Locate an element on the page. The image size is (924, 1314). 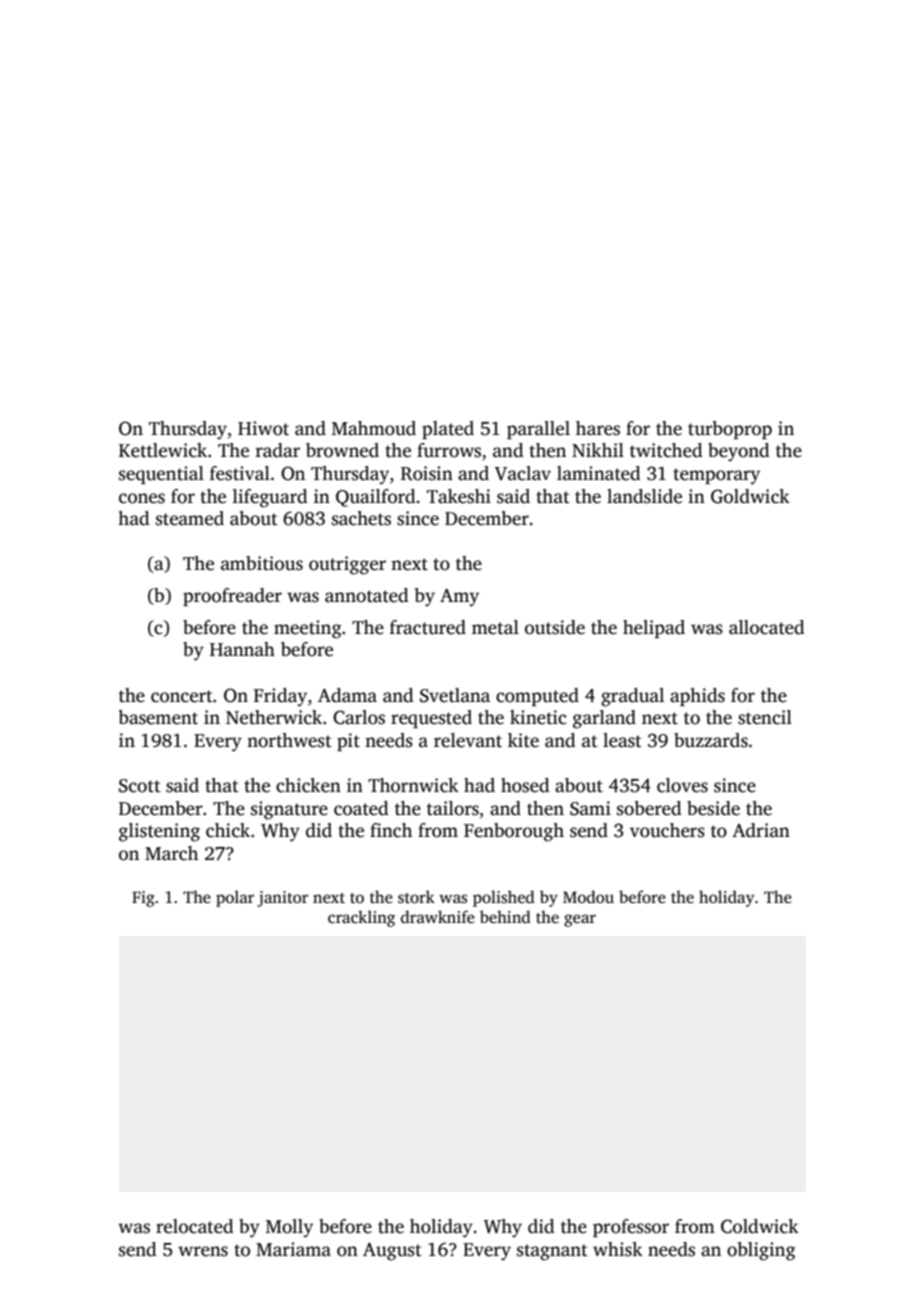
crackling is located at coordinates (361, 918).
